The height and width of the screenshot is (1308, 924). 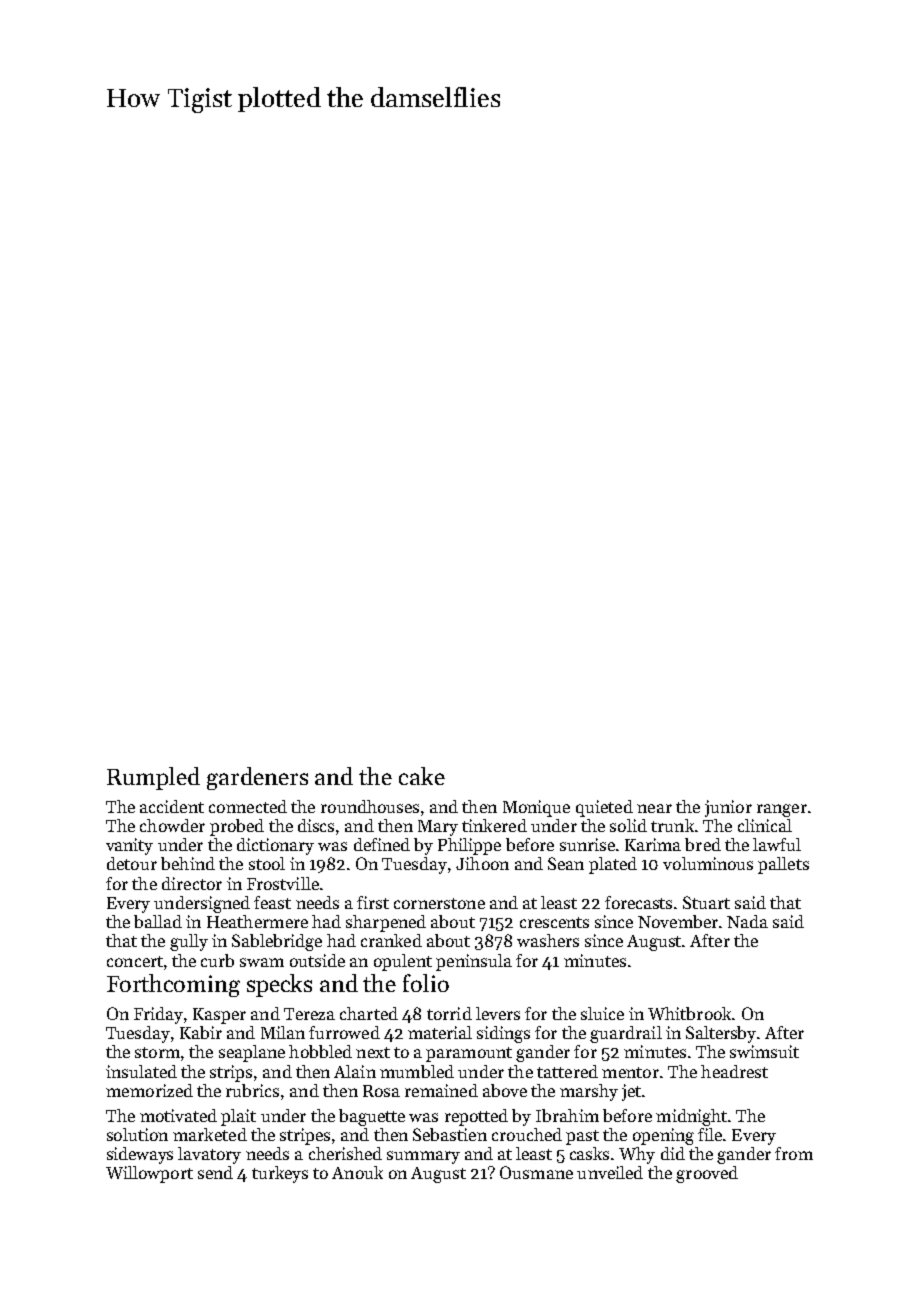 I want to click on Nada, so click(x=747, y=921).
